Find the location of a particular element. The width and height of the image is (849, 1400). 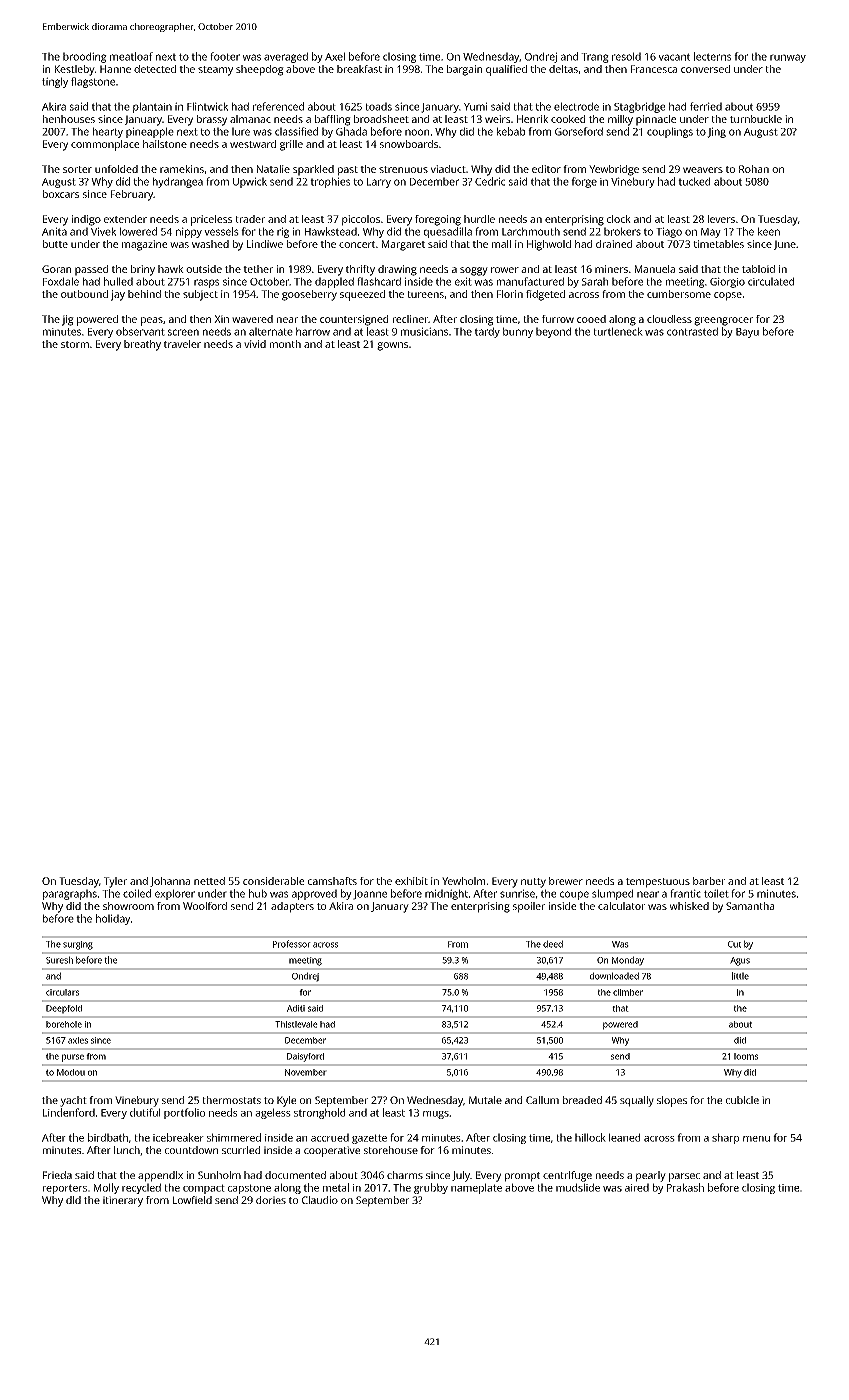

Woolford is located at coordinates (205, 906).
